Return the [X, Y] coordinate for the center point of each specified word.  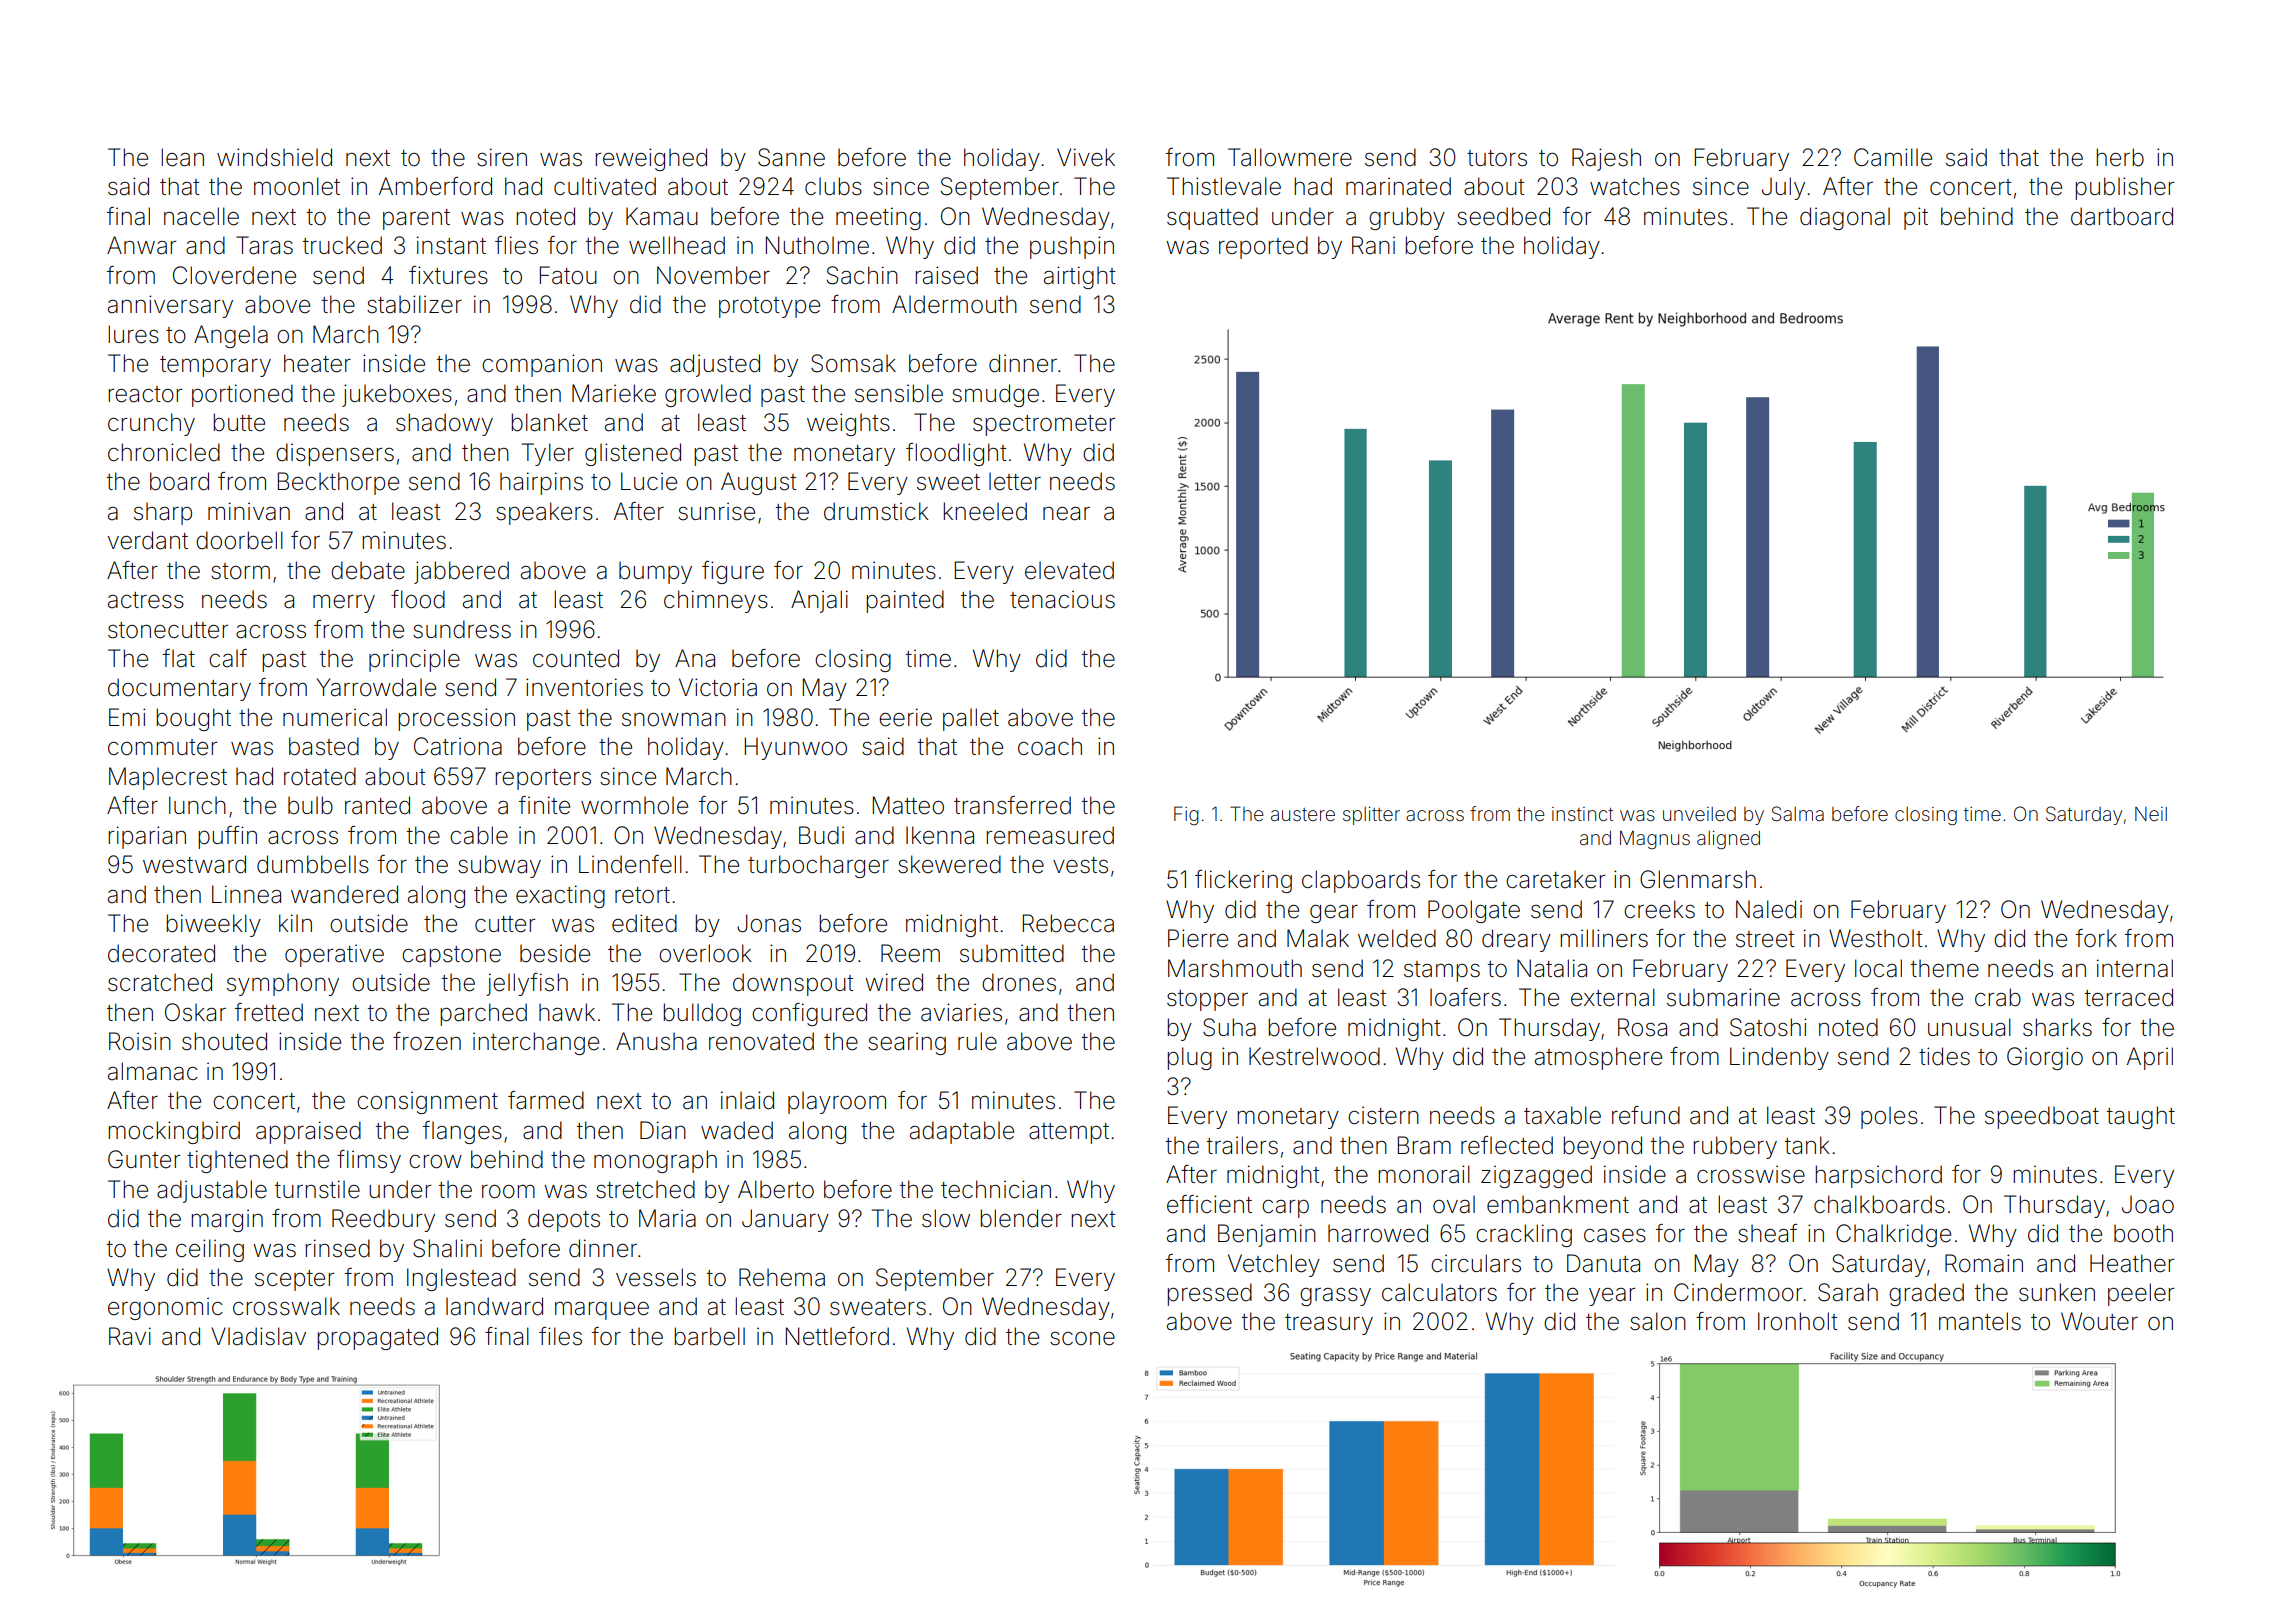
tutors [1497, 158]
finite [544, 805]
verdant [148, 540]
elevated [1069, 570]
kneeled [985, 511]
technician [996, 1189]
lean [182, 157]
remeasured [1050, 835]
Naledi [1769, 909]
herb [2120, 157]
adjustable [212, 1191]
